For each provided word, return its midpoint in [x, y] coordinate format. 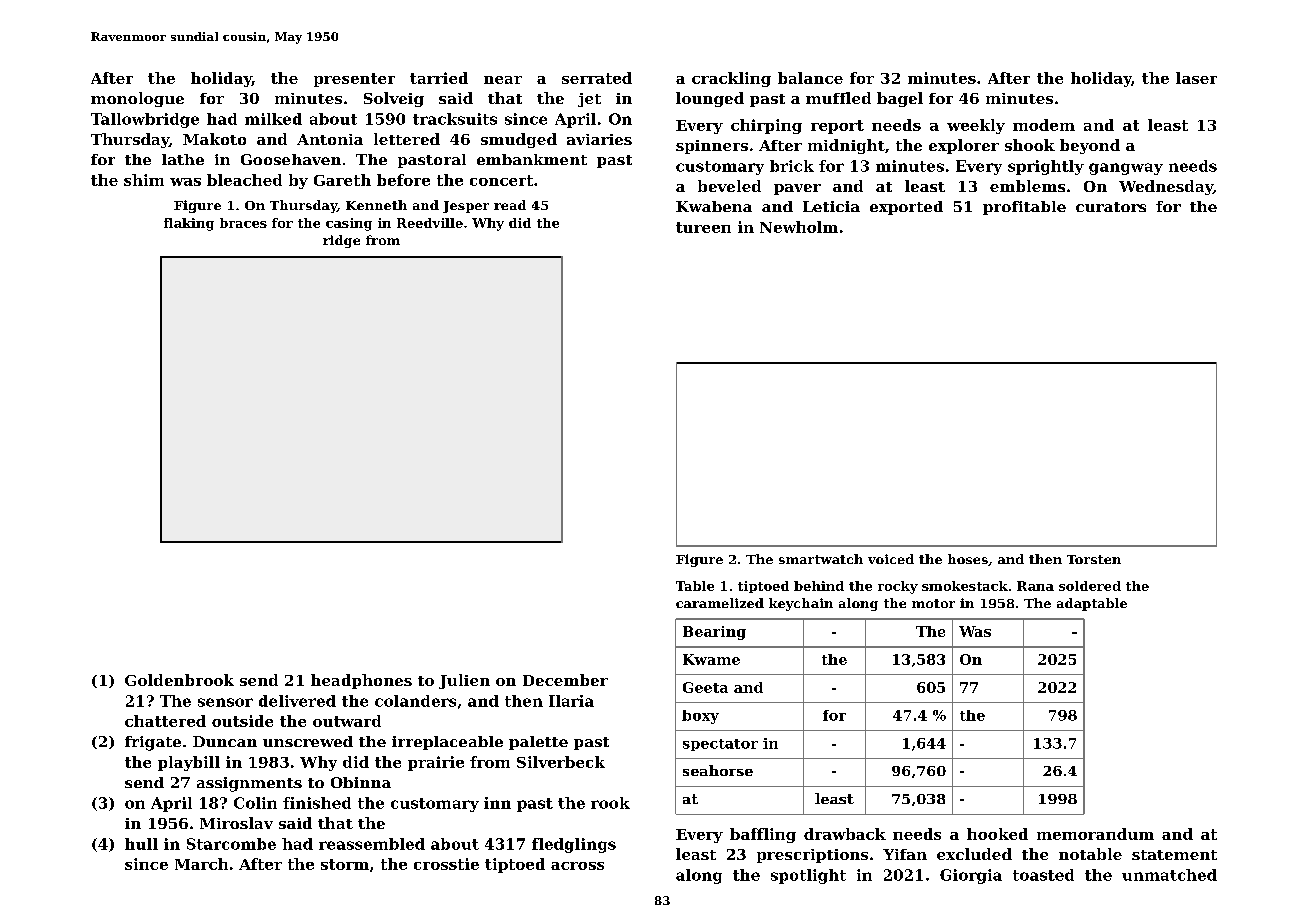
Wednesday [1166, 187]
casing [349, 224]
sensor [225, 702]
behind [819, 586]
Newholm [799, 227]
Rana [1035, 586]
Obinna [361, 782]
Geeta [705, 687]
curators [1111, 207]
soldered [1090, 586]
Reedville [430, 223]
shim [144, 180]
